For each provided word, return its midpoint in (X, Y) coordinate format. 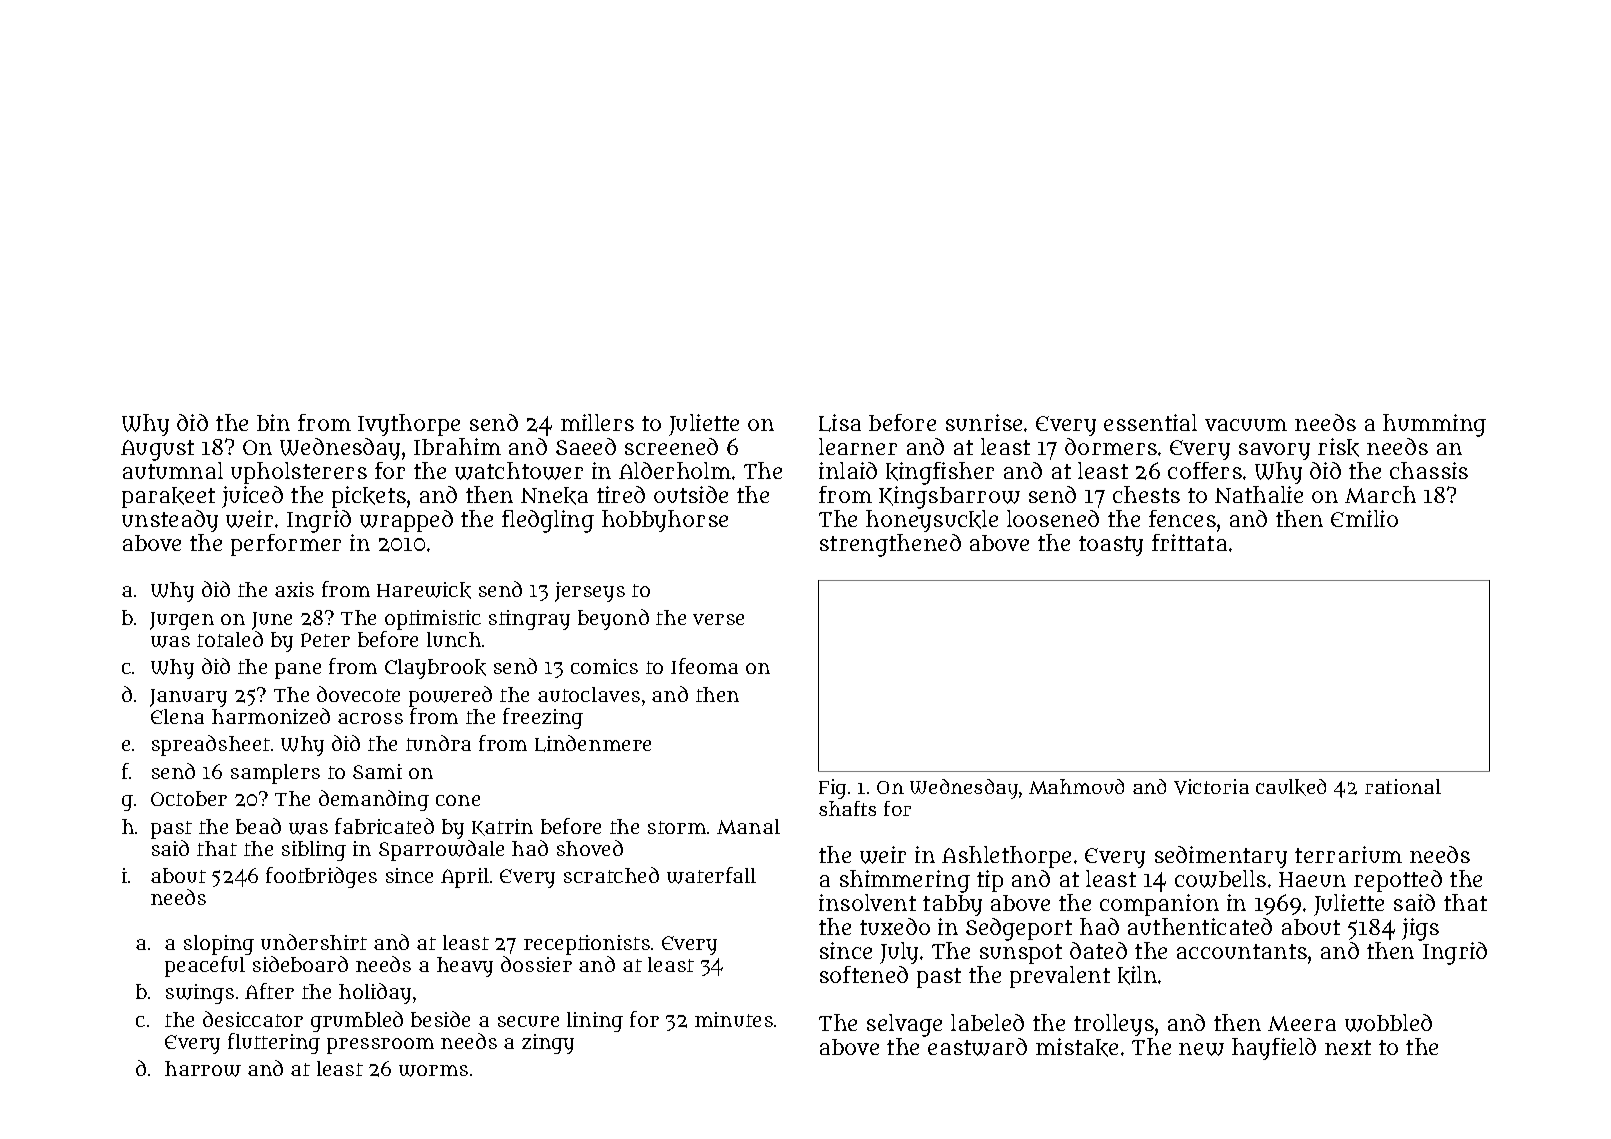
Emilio (1364, 518)
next (1348, 1047)
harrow (203, 1069)
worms (433, 1071)
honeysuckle (932, 521)
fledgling (548, 521)
